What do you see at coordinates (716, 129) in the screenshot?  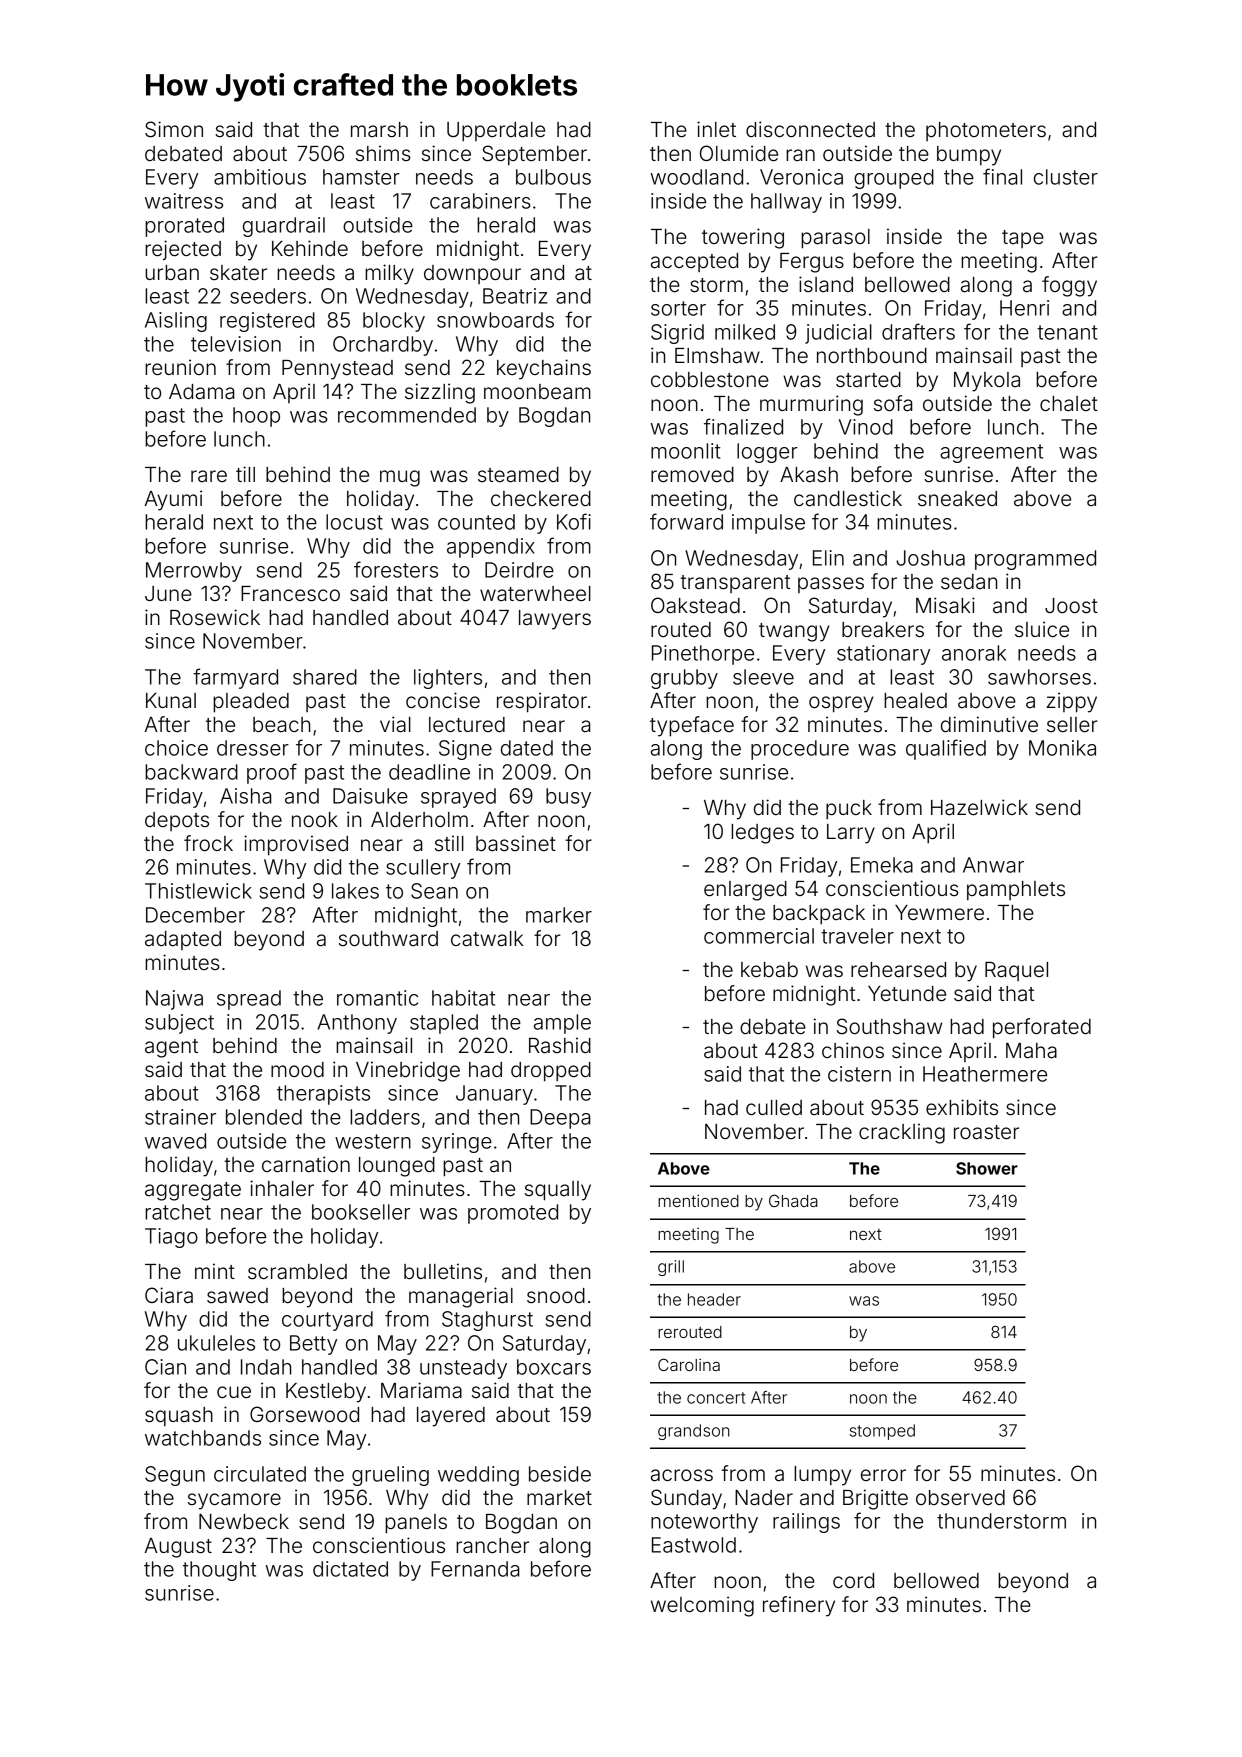 I see `inlet` at bounding box center [716, 129].
